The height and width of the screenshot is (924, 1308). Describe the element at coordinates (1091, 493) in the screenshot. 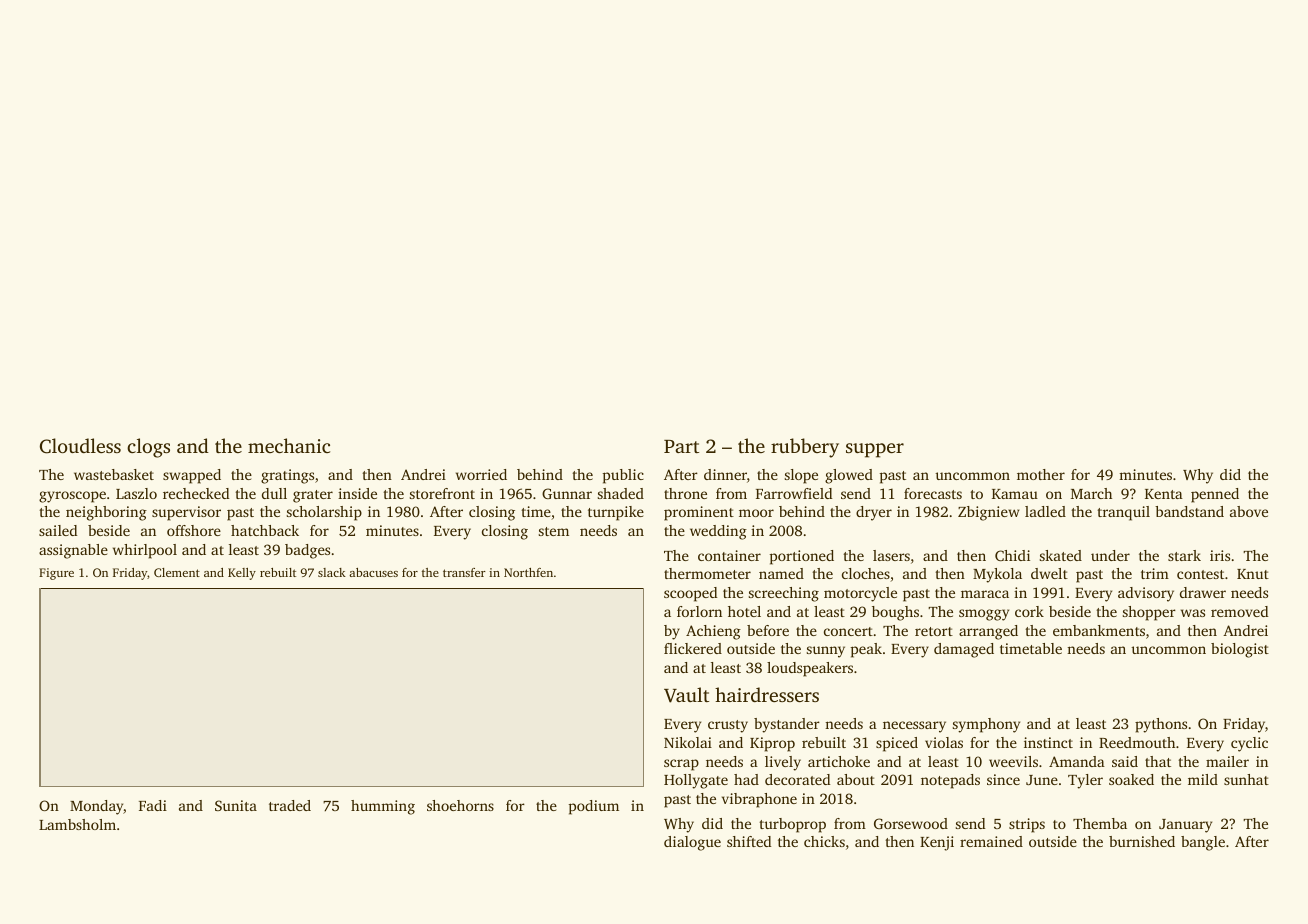

I see `March` at that location.
